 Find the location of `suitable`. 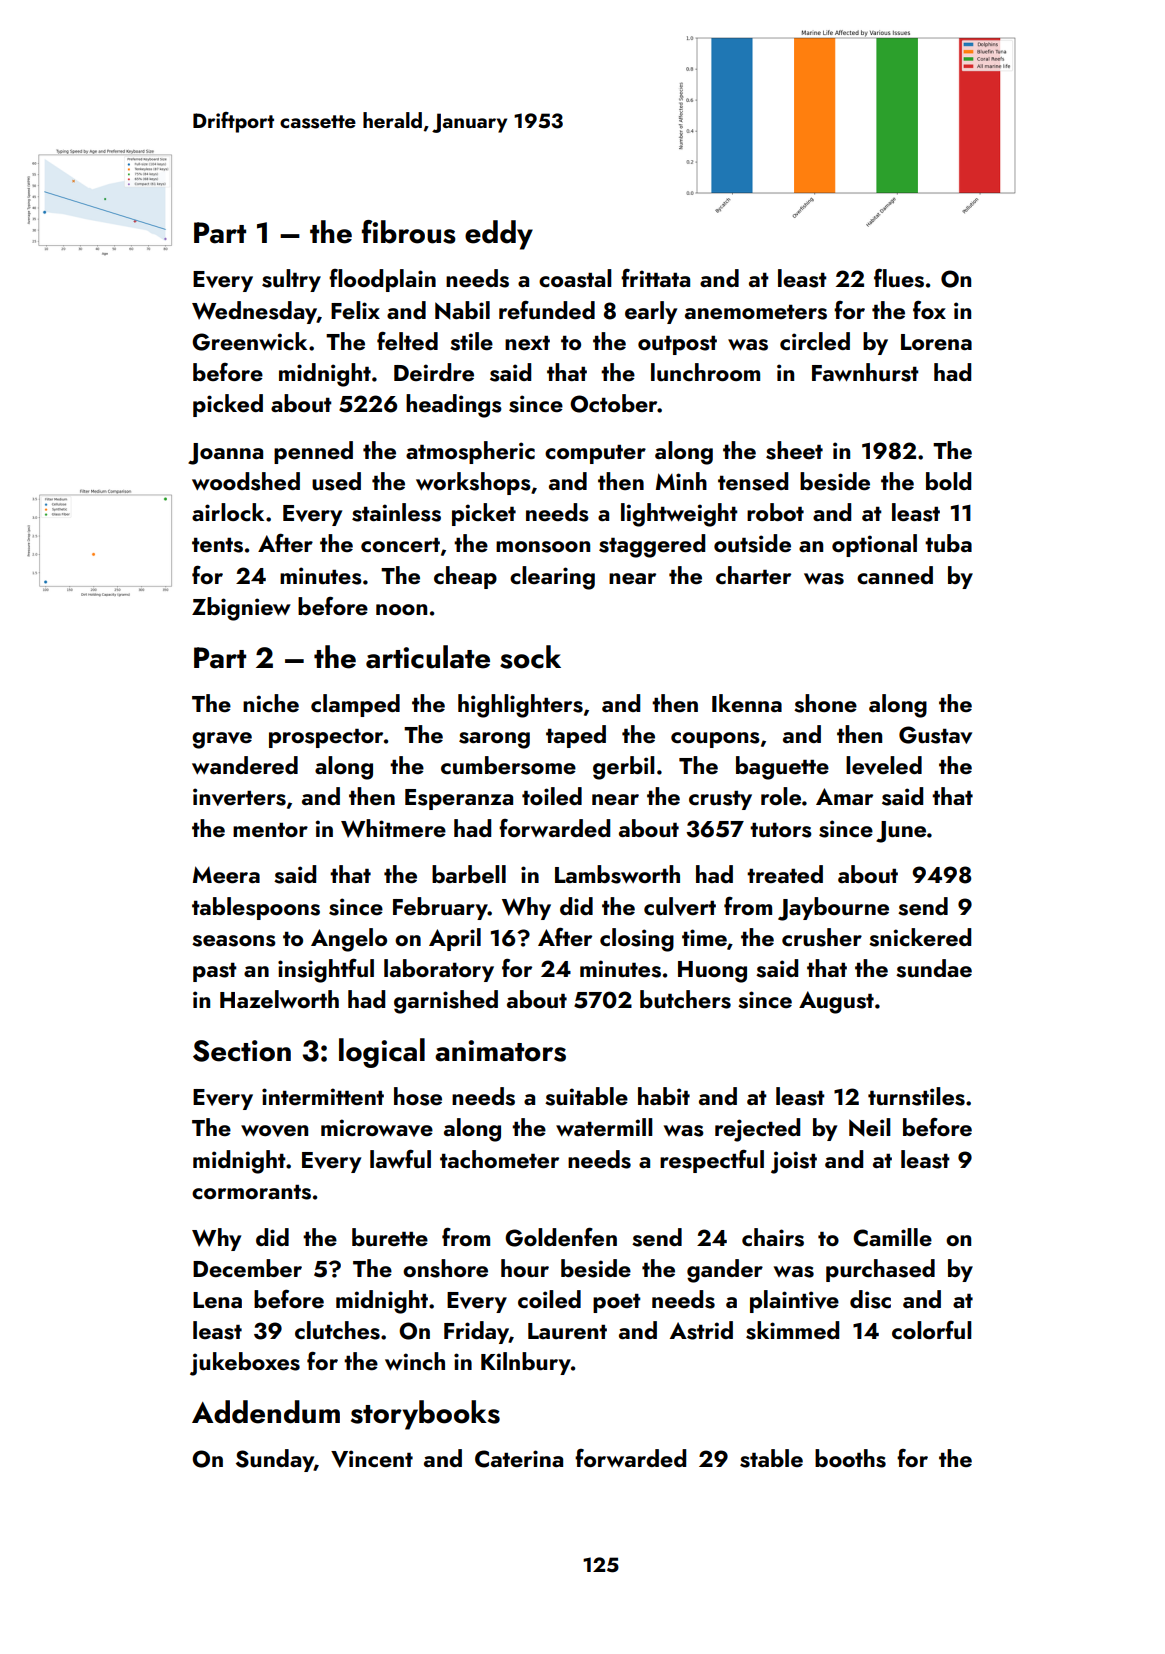

suitable is located at coordinates (586, 1096).
